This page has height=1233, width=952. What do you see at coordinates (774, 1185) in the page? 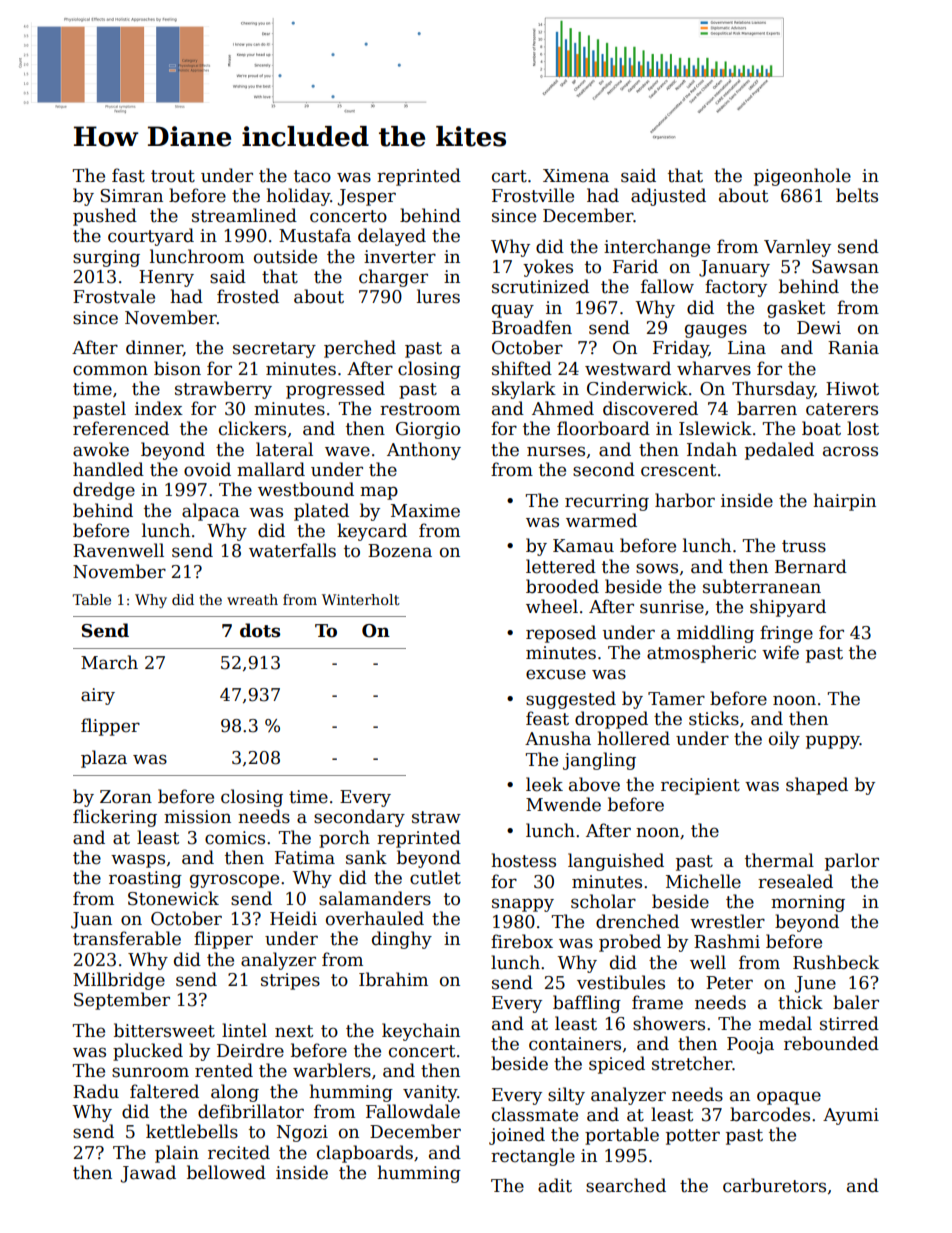
I see `carburetors` at bounding box center [774, 1185].
